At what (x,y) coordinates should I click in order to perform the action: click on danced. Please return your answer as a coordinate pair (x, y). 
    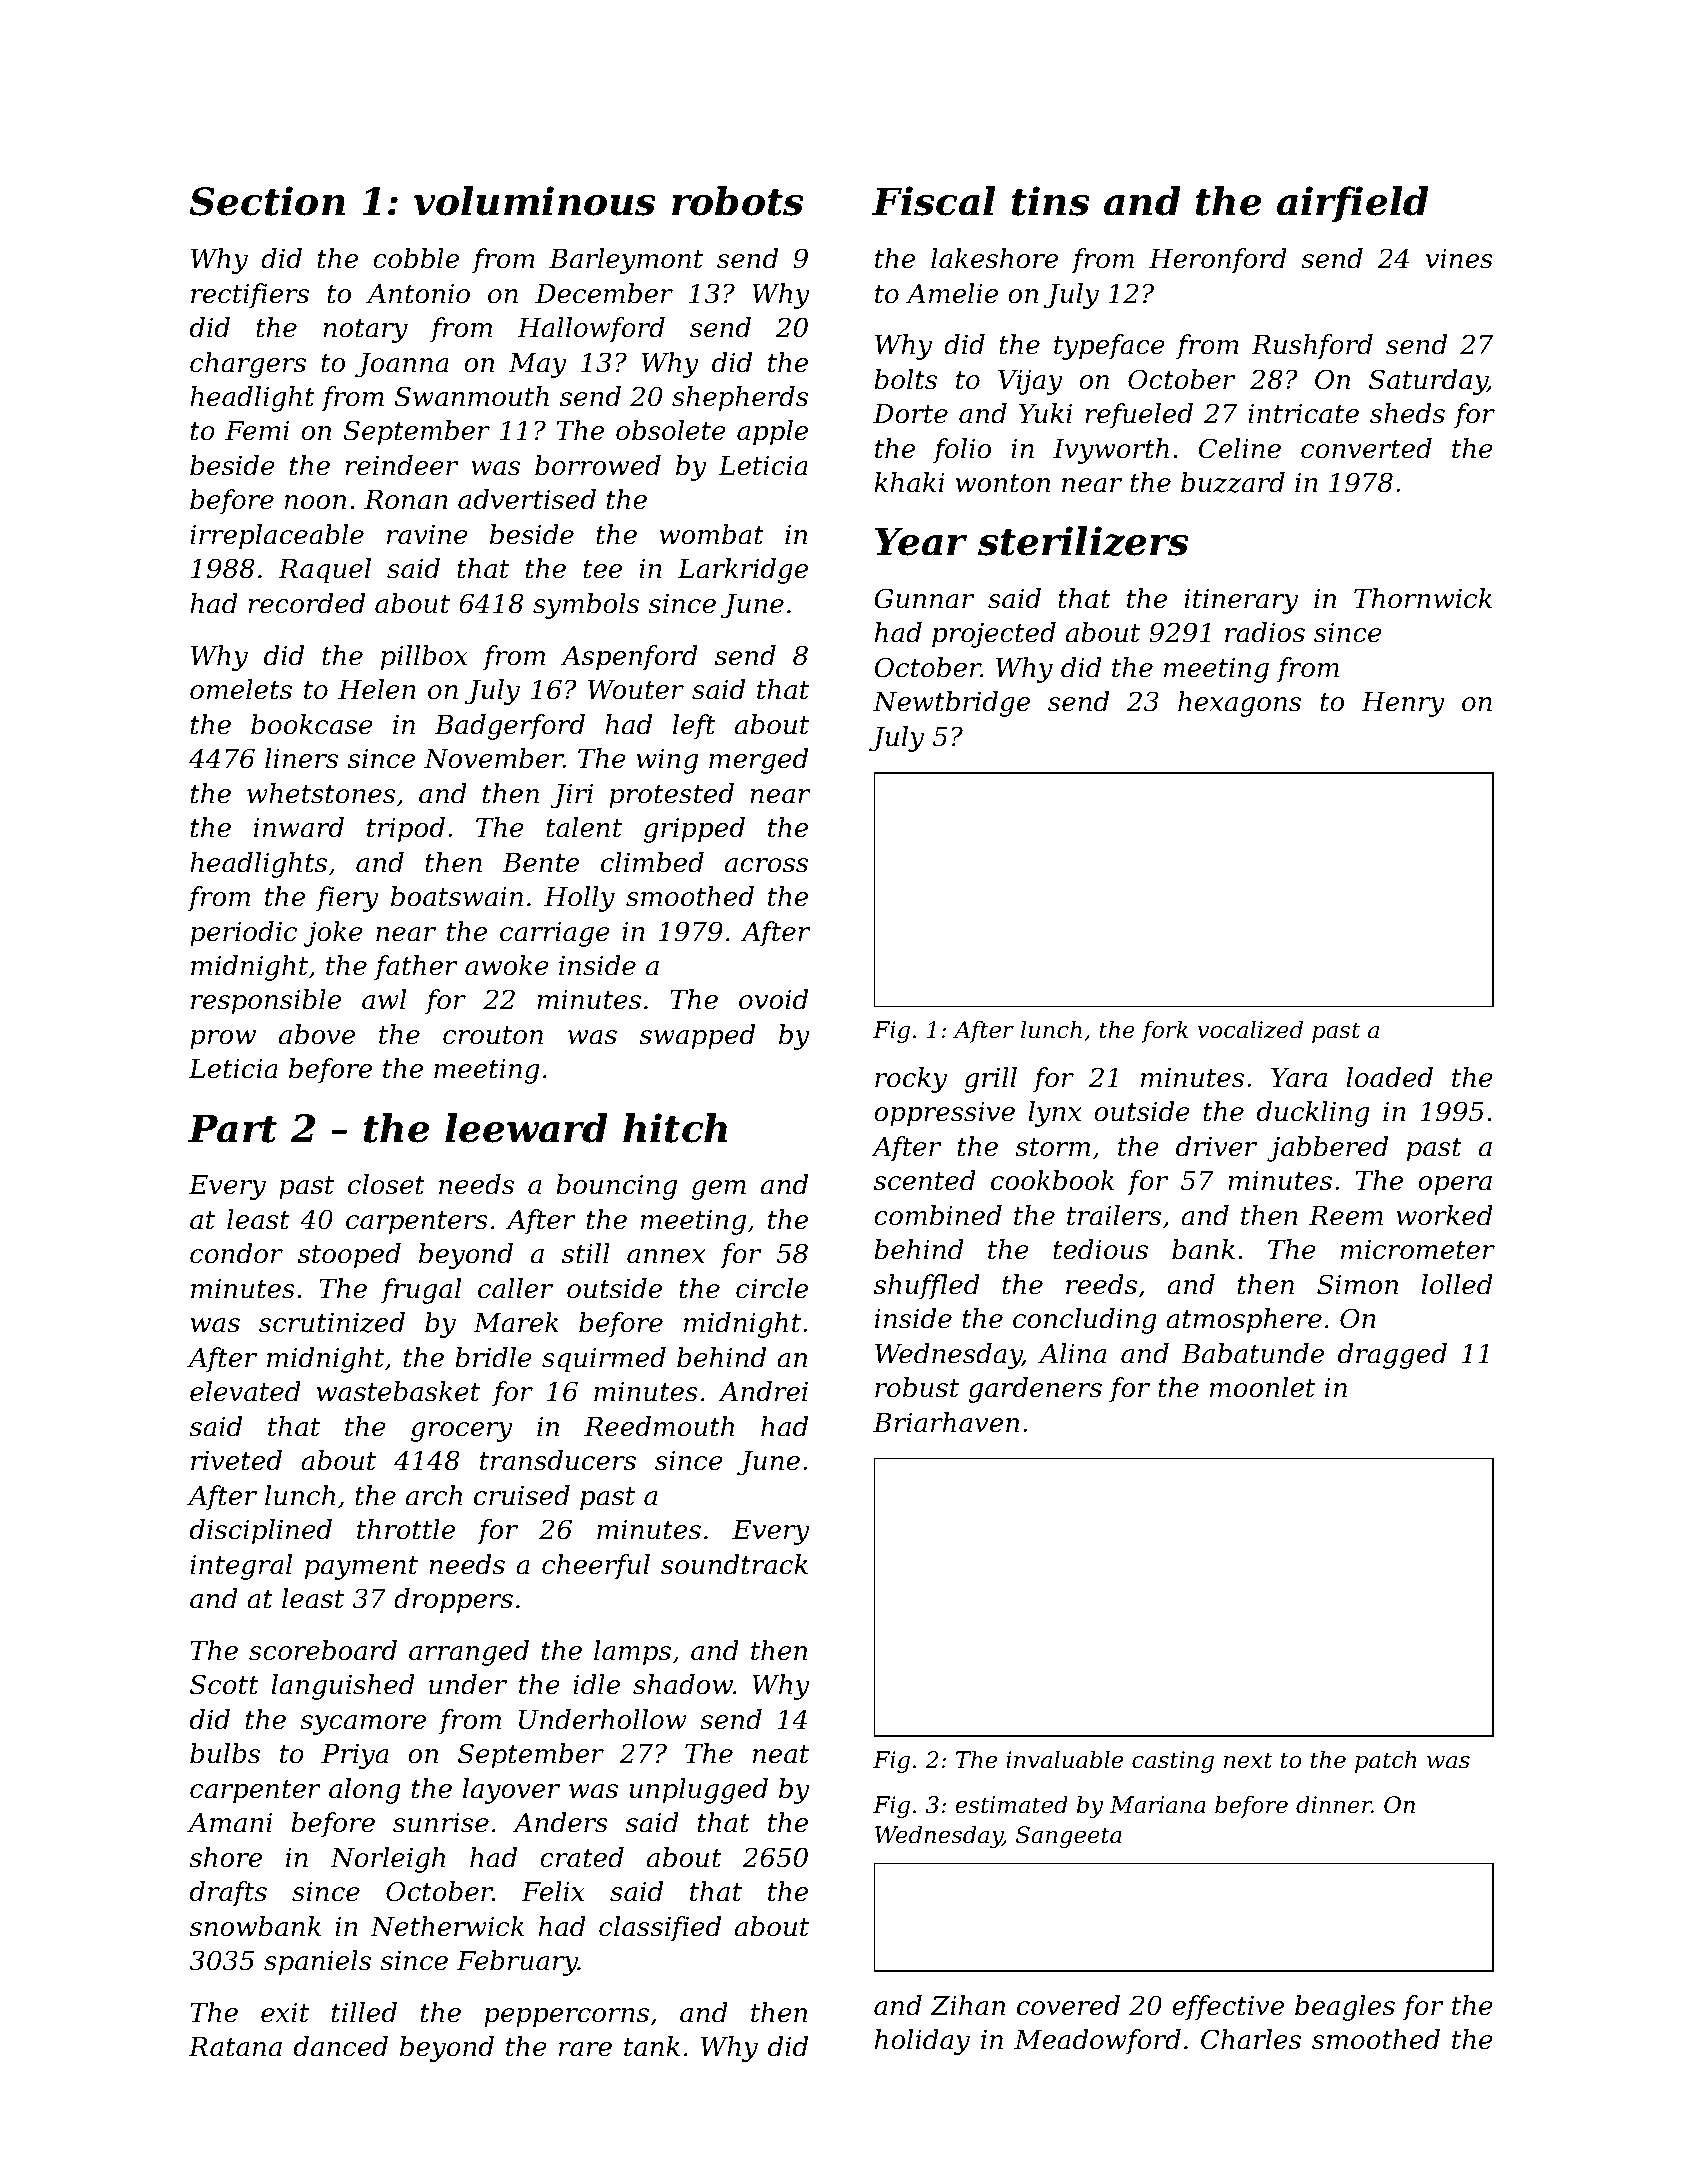
    Looking at the image, I should click on (341, 2046).
